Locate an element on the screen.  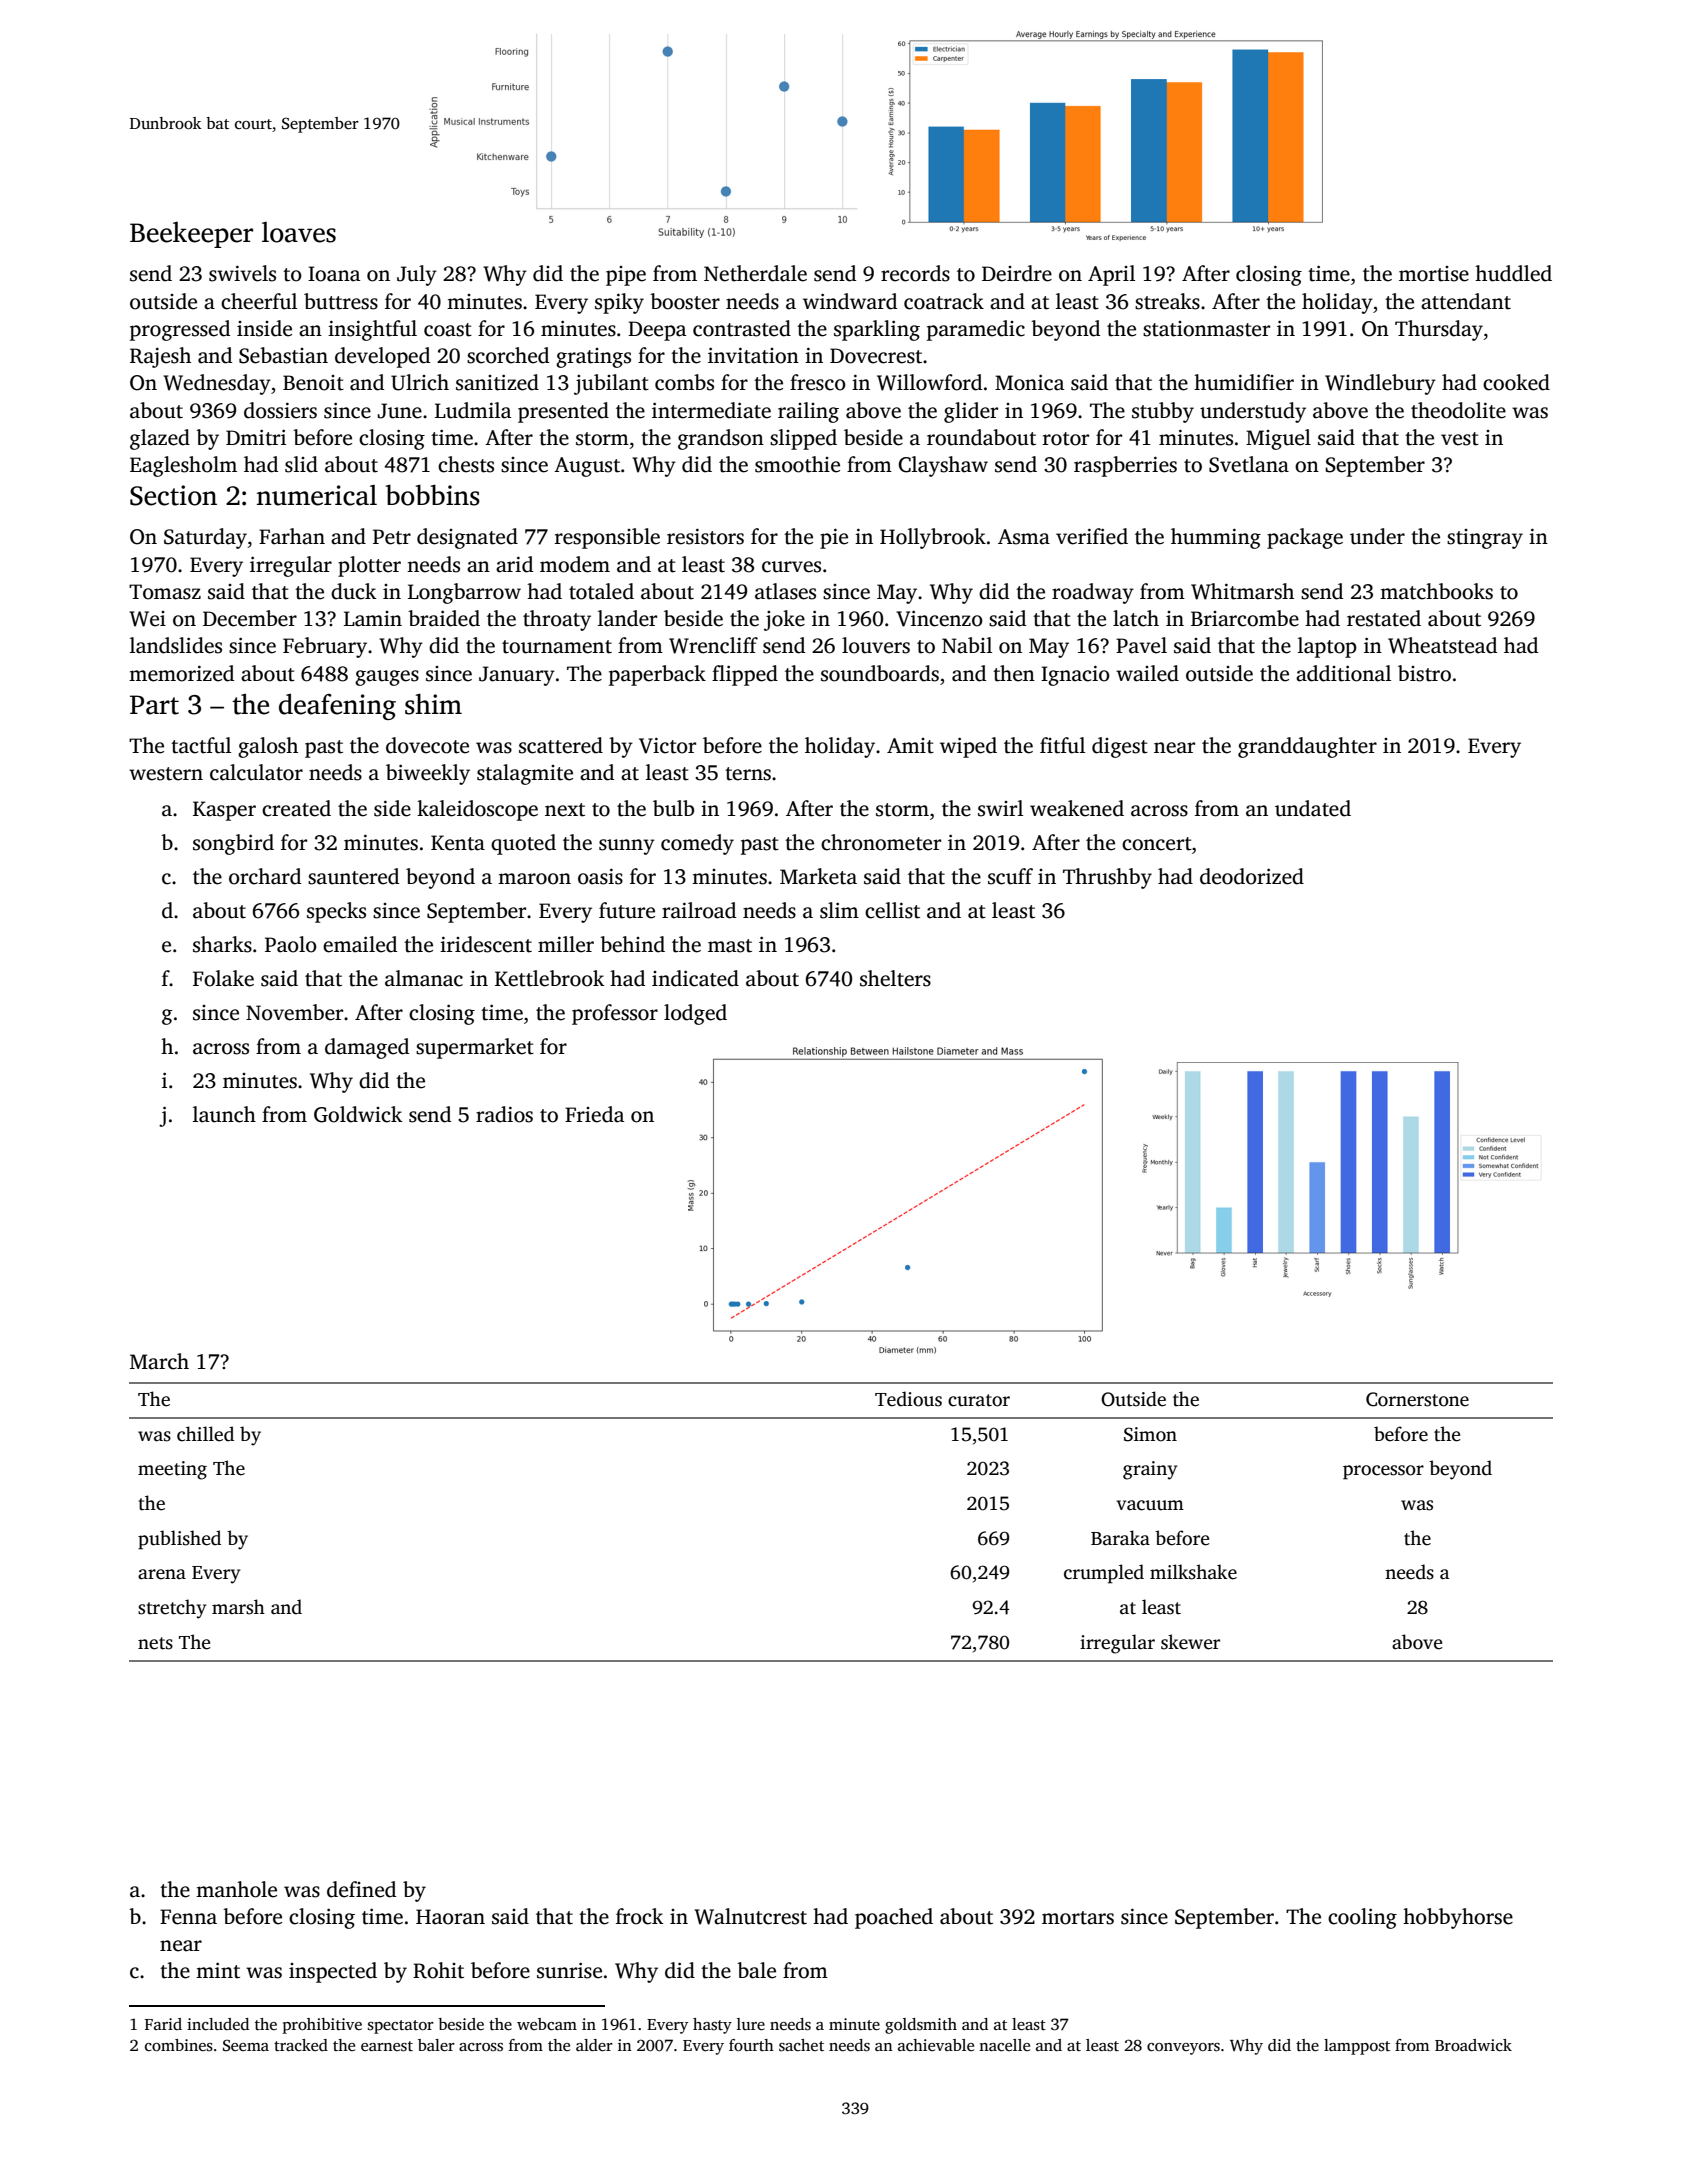
stretchy is located at coordinates (172, 1609).
